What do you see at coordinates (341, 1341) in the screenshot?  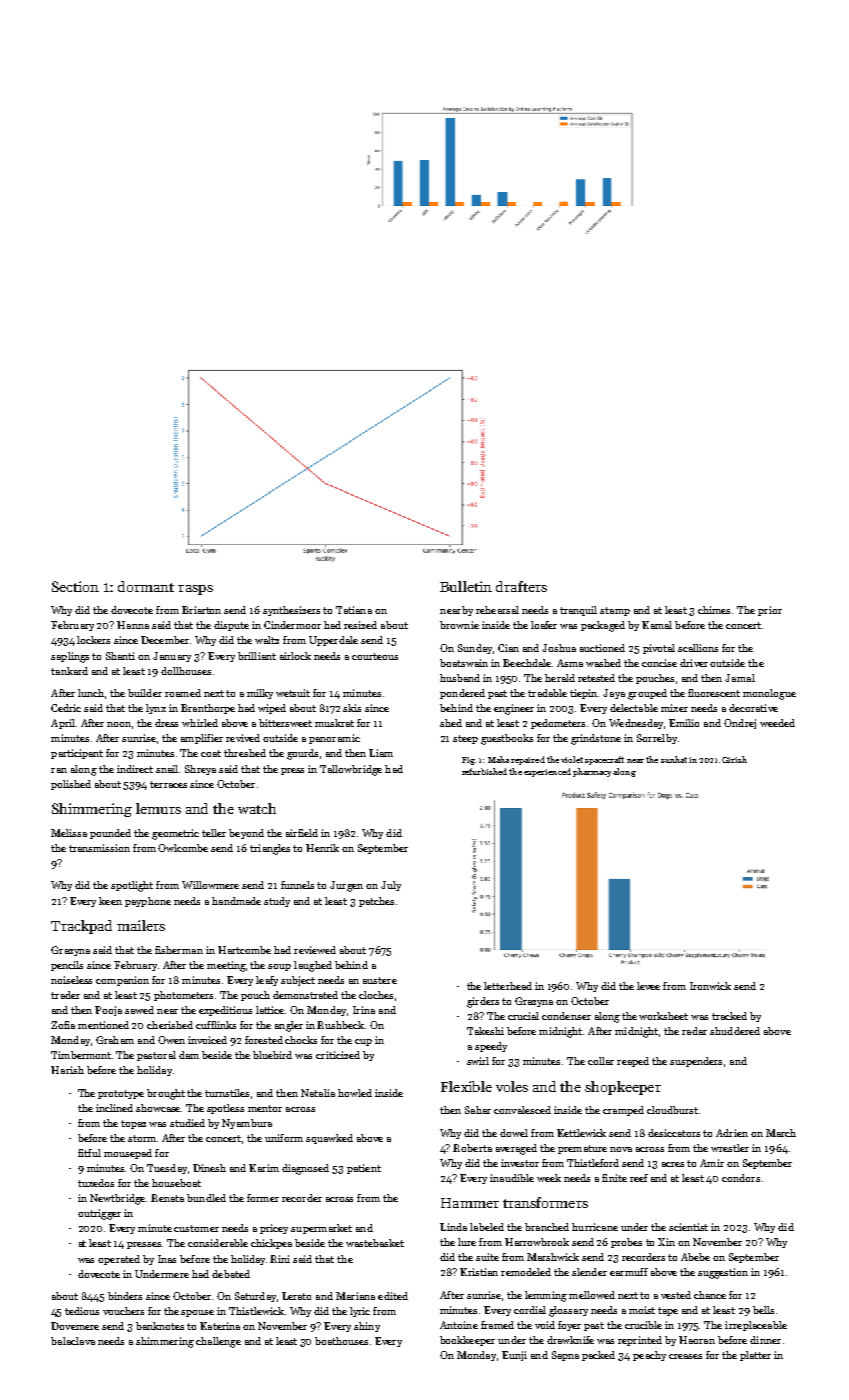 I see `boathouses` at bounding box center [341, 1341].
